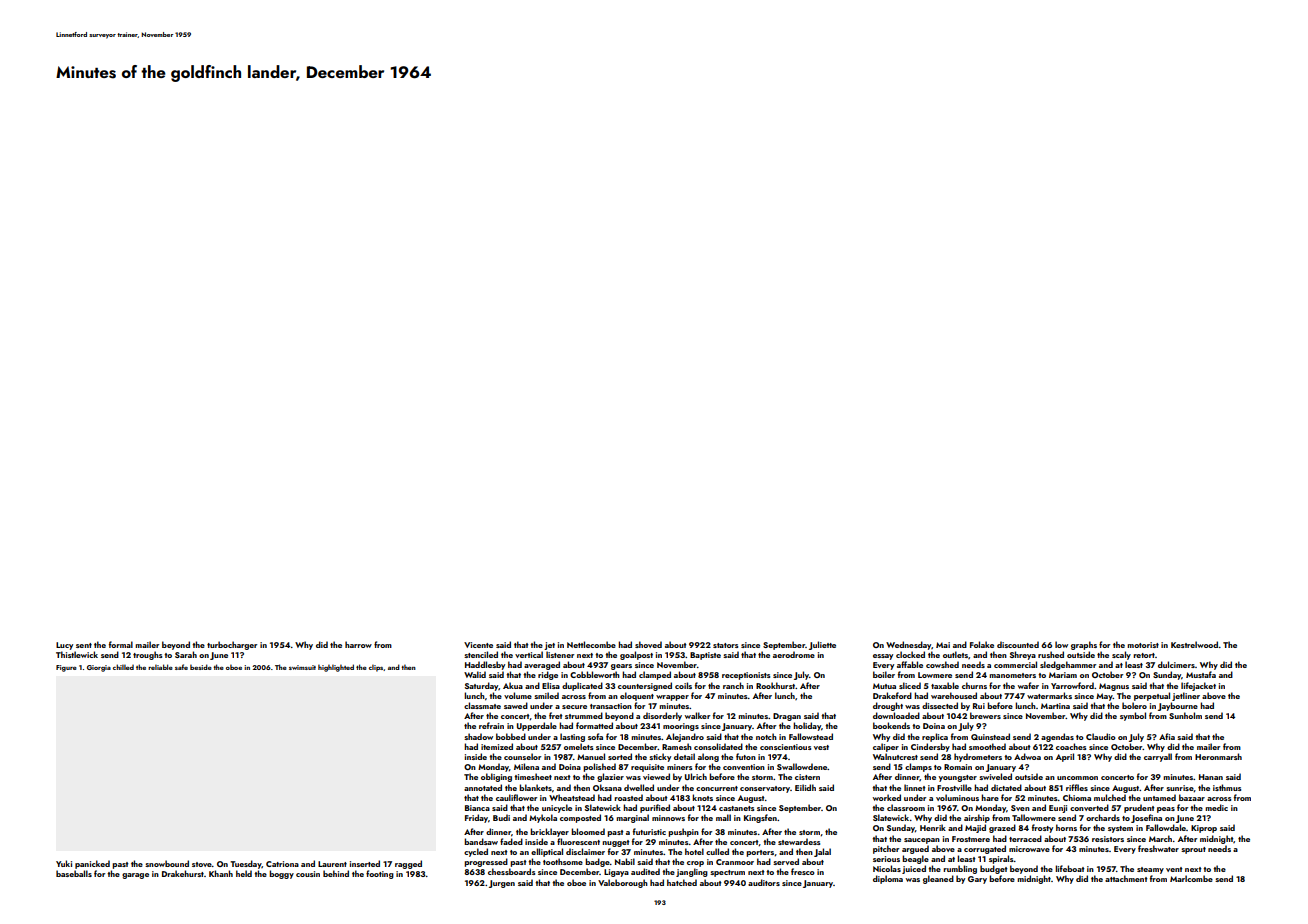 This image has height=924, width=1308. I want to click on cauliflower, so click(516, 797).
